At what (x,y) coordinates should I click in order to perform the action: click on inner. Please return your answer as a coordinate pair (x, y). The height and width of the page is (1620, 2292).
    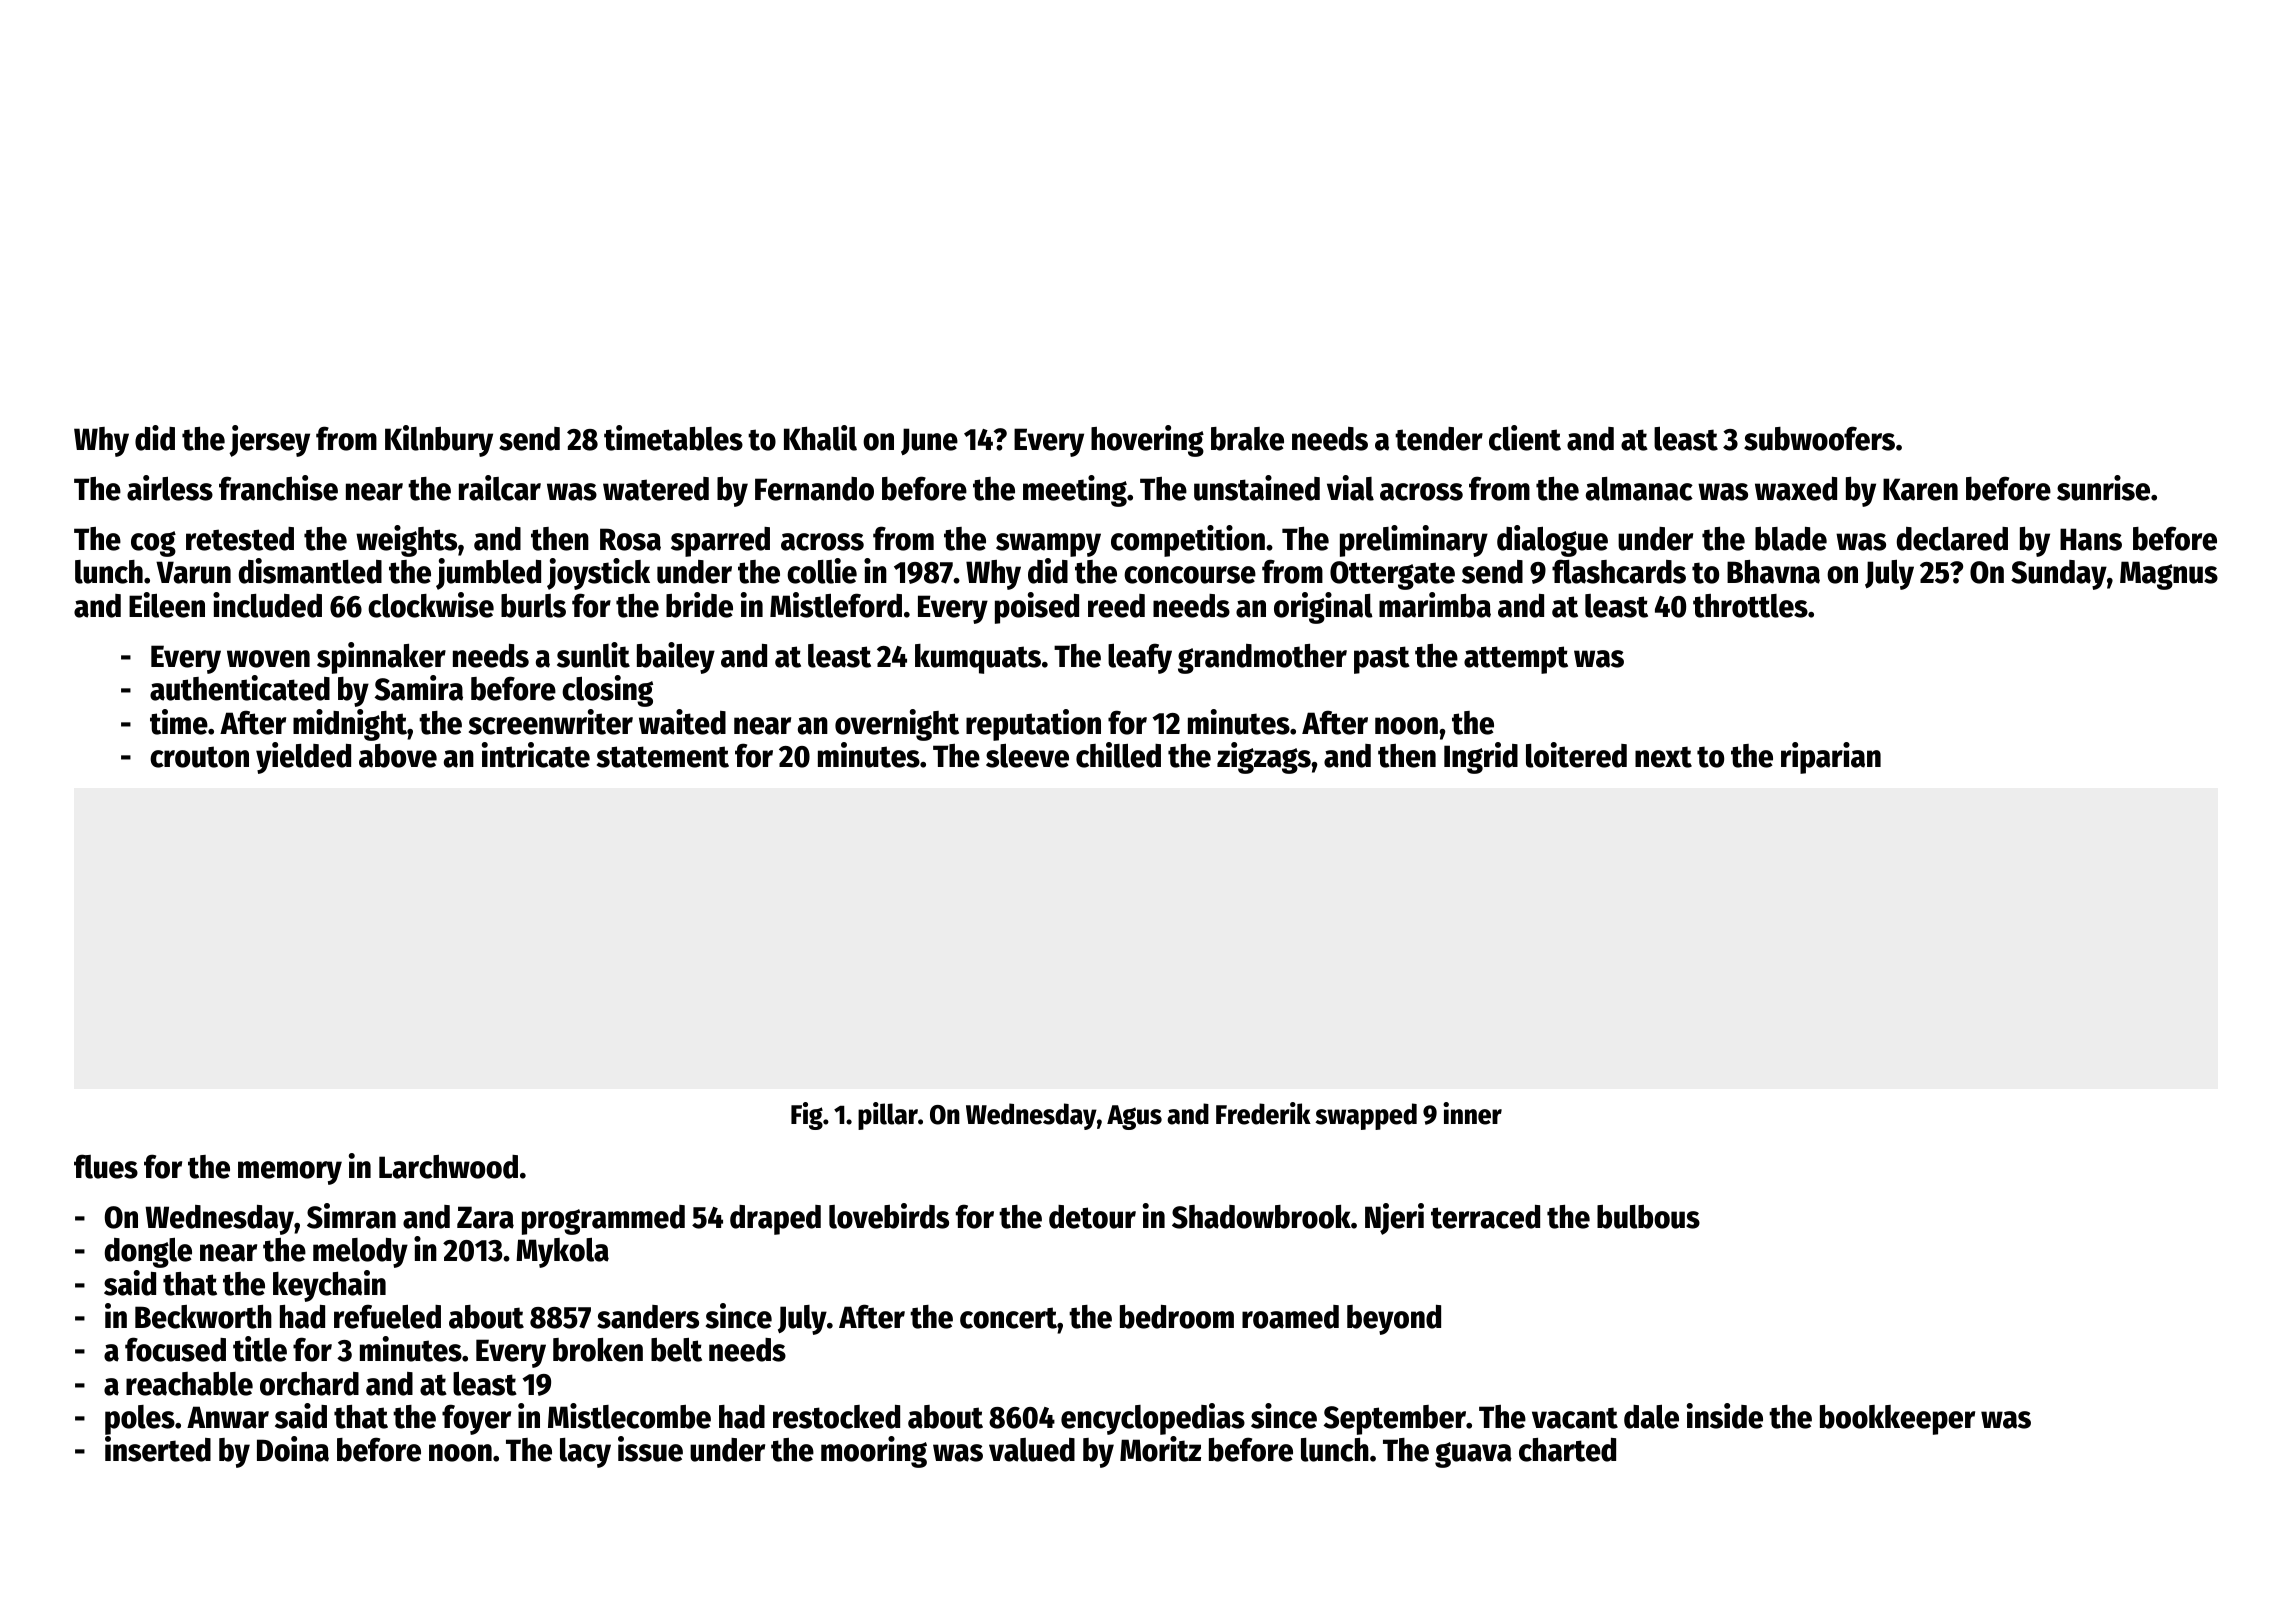
    Looking at the image, I should click on (1472, 1113).
